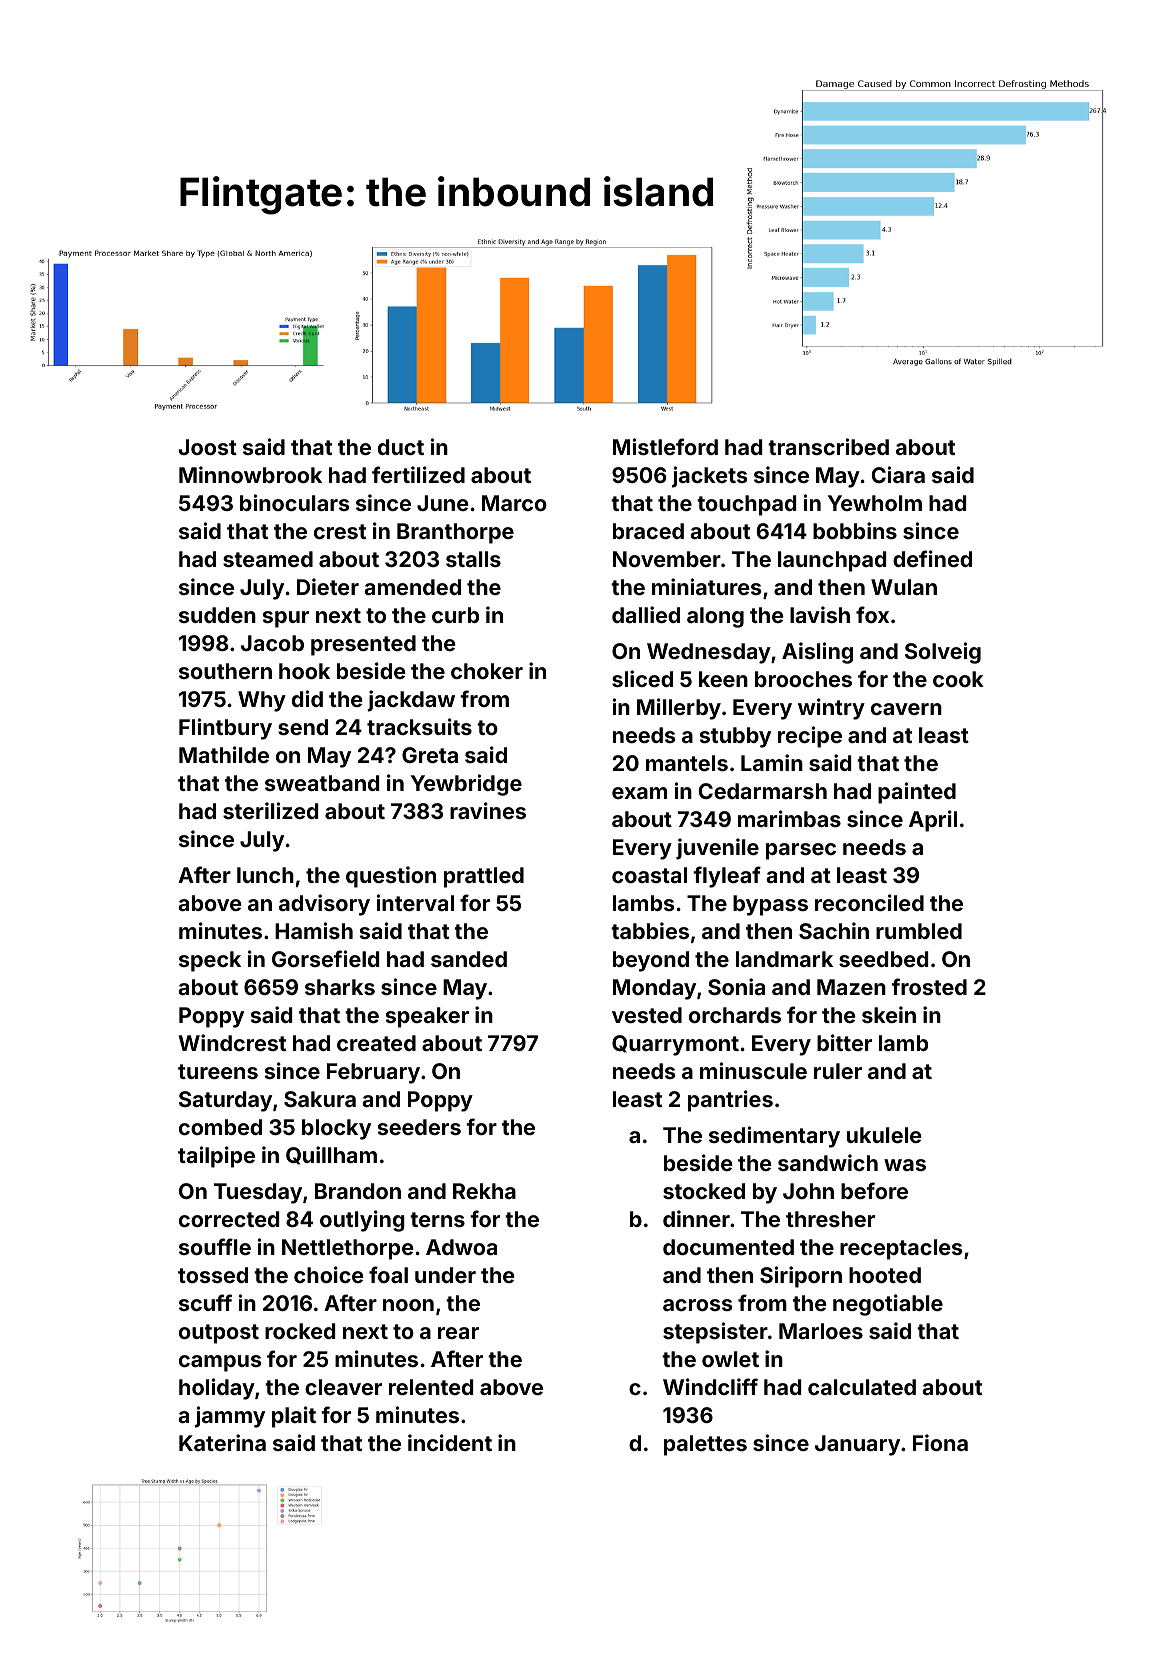 The height and width of the image is (1654, 1165). Describe the element at coordinates (455, 533) in the image. I see `Branthorpe` at that location.
